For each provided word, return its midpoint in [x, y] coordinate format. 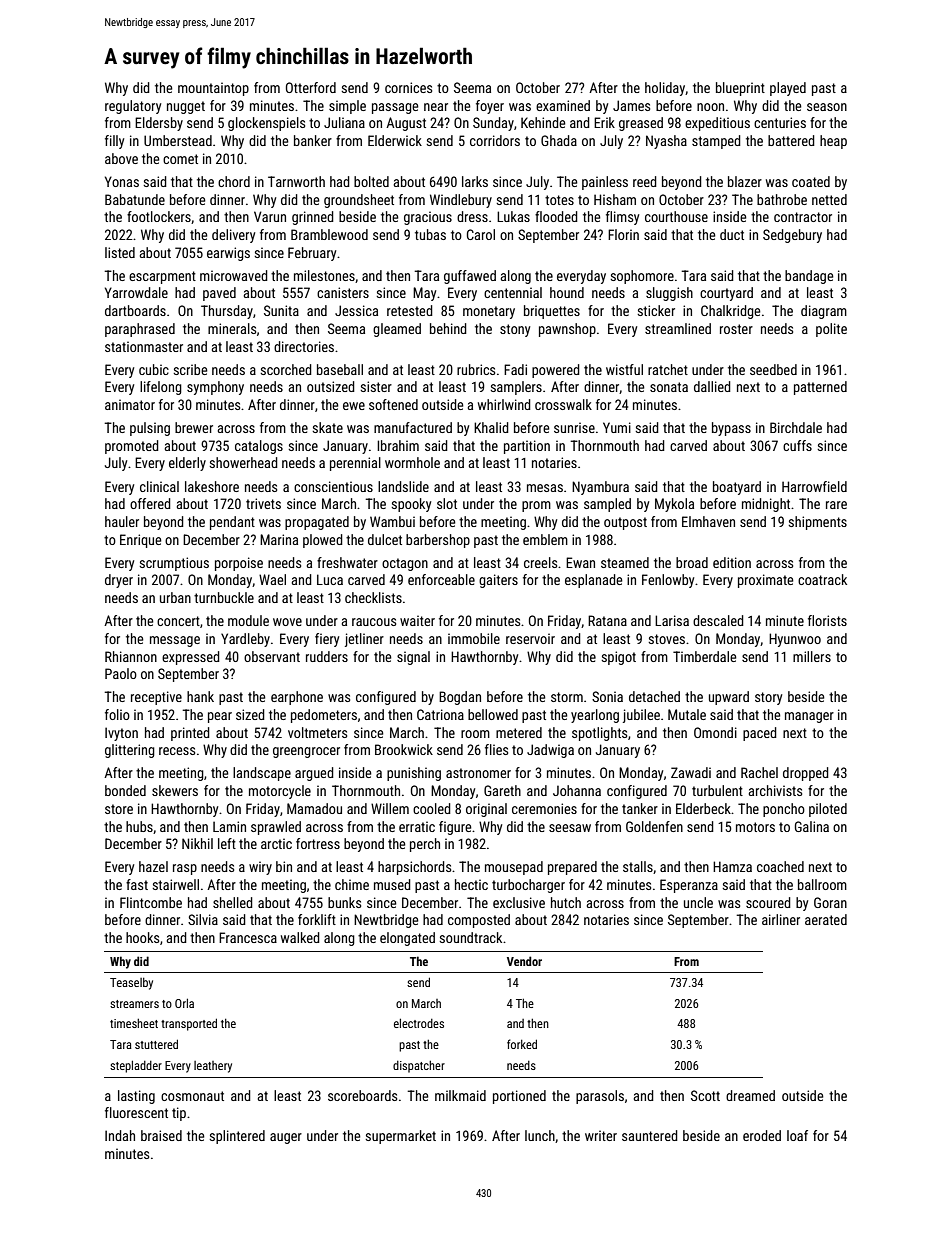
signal [413, 658]
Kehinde [543, 122]
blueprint [740, 89]
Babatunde [135, 199]
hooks [142, 937]
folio [117, 714]
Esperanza [689, 886]
